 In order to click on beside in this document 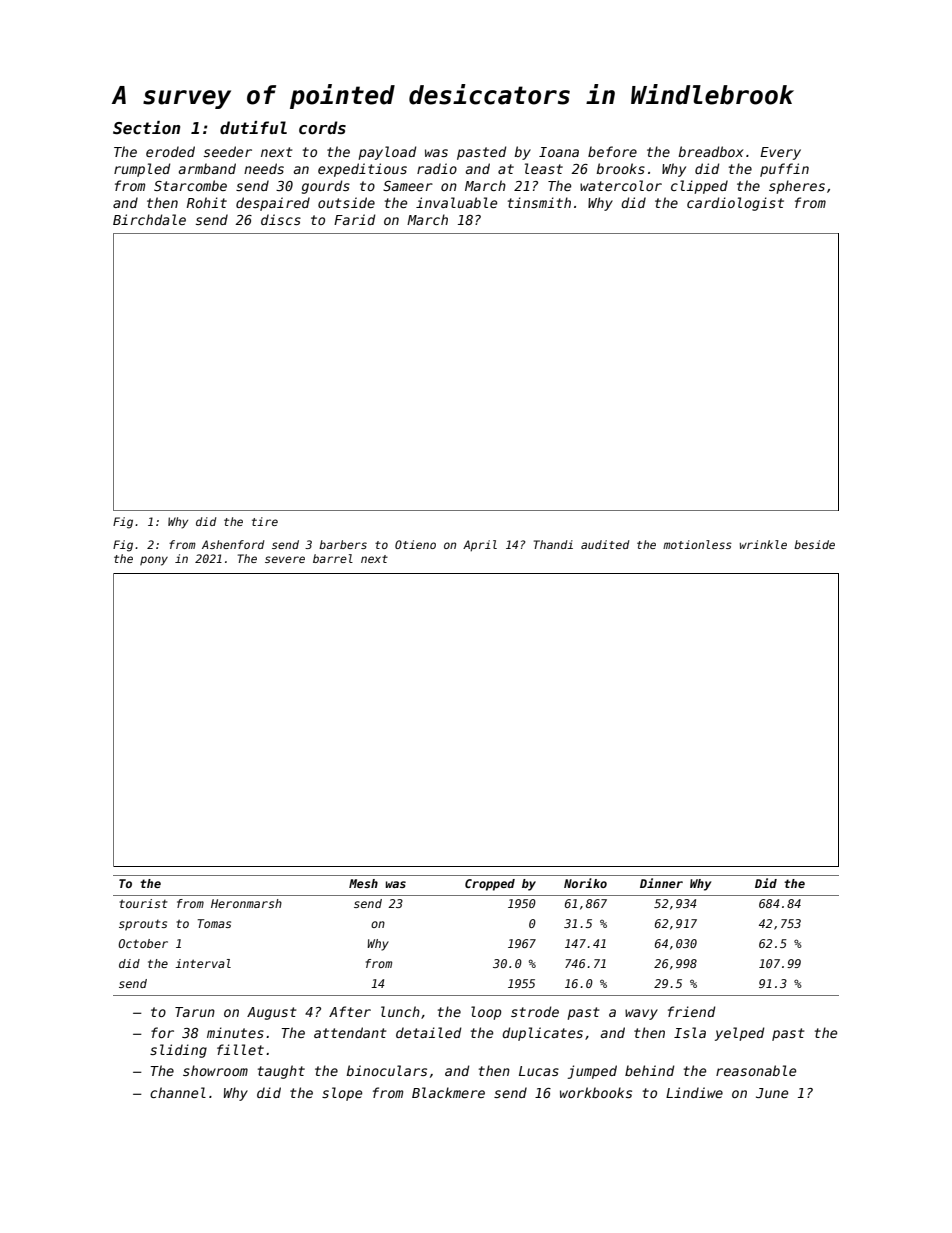, I will do `click(814, 544)`.
